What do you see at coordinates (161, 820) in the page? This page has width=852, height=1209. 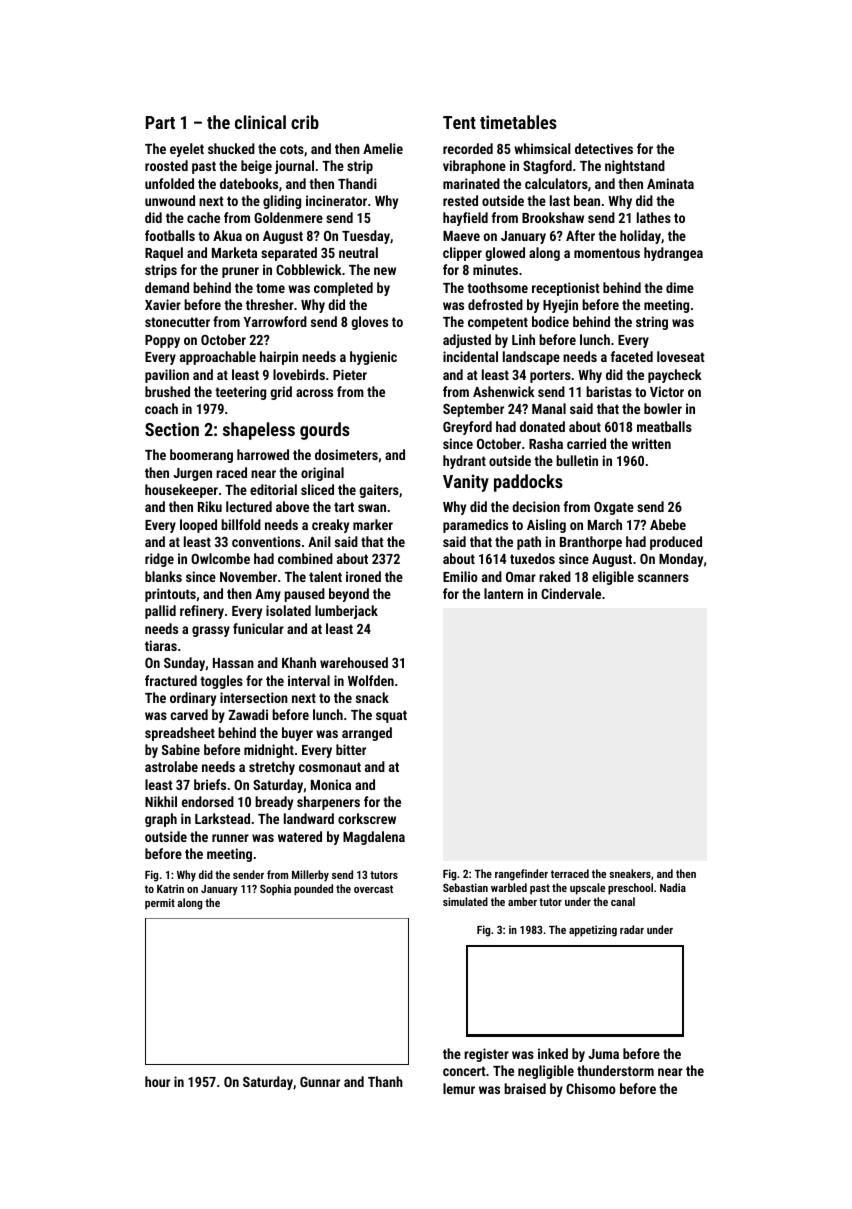 I see `graph` at bounding box center [161, 820].
